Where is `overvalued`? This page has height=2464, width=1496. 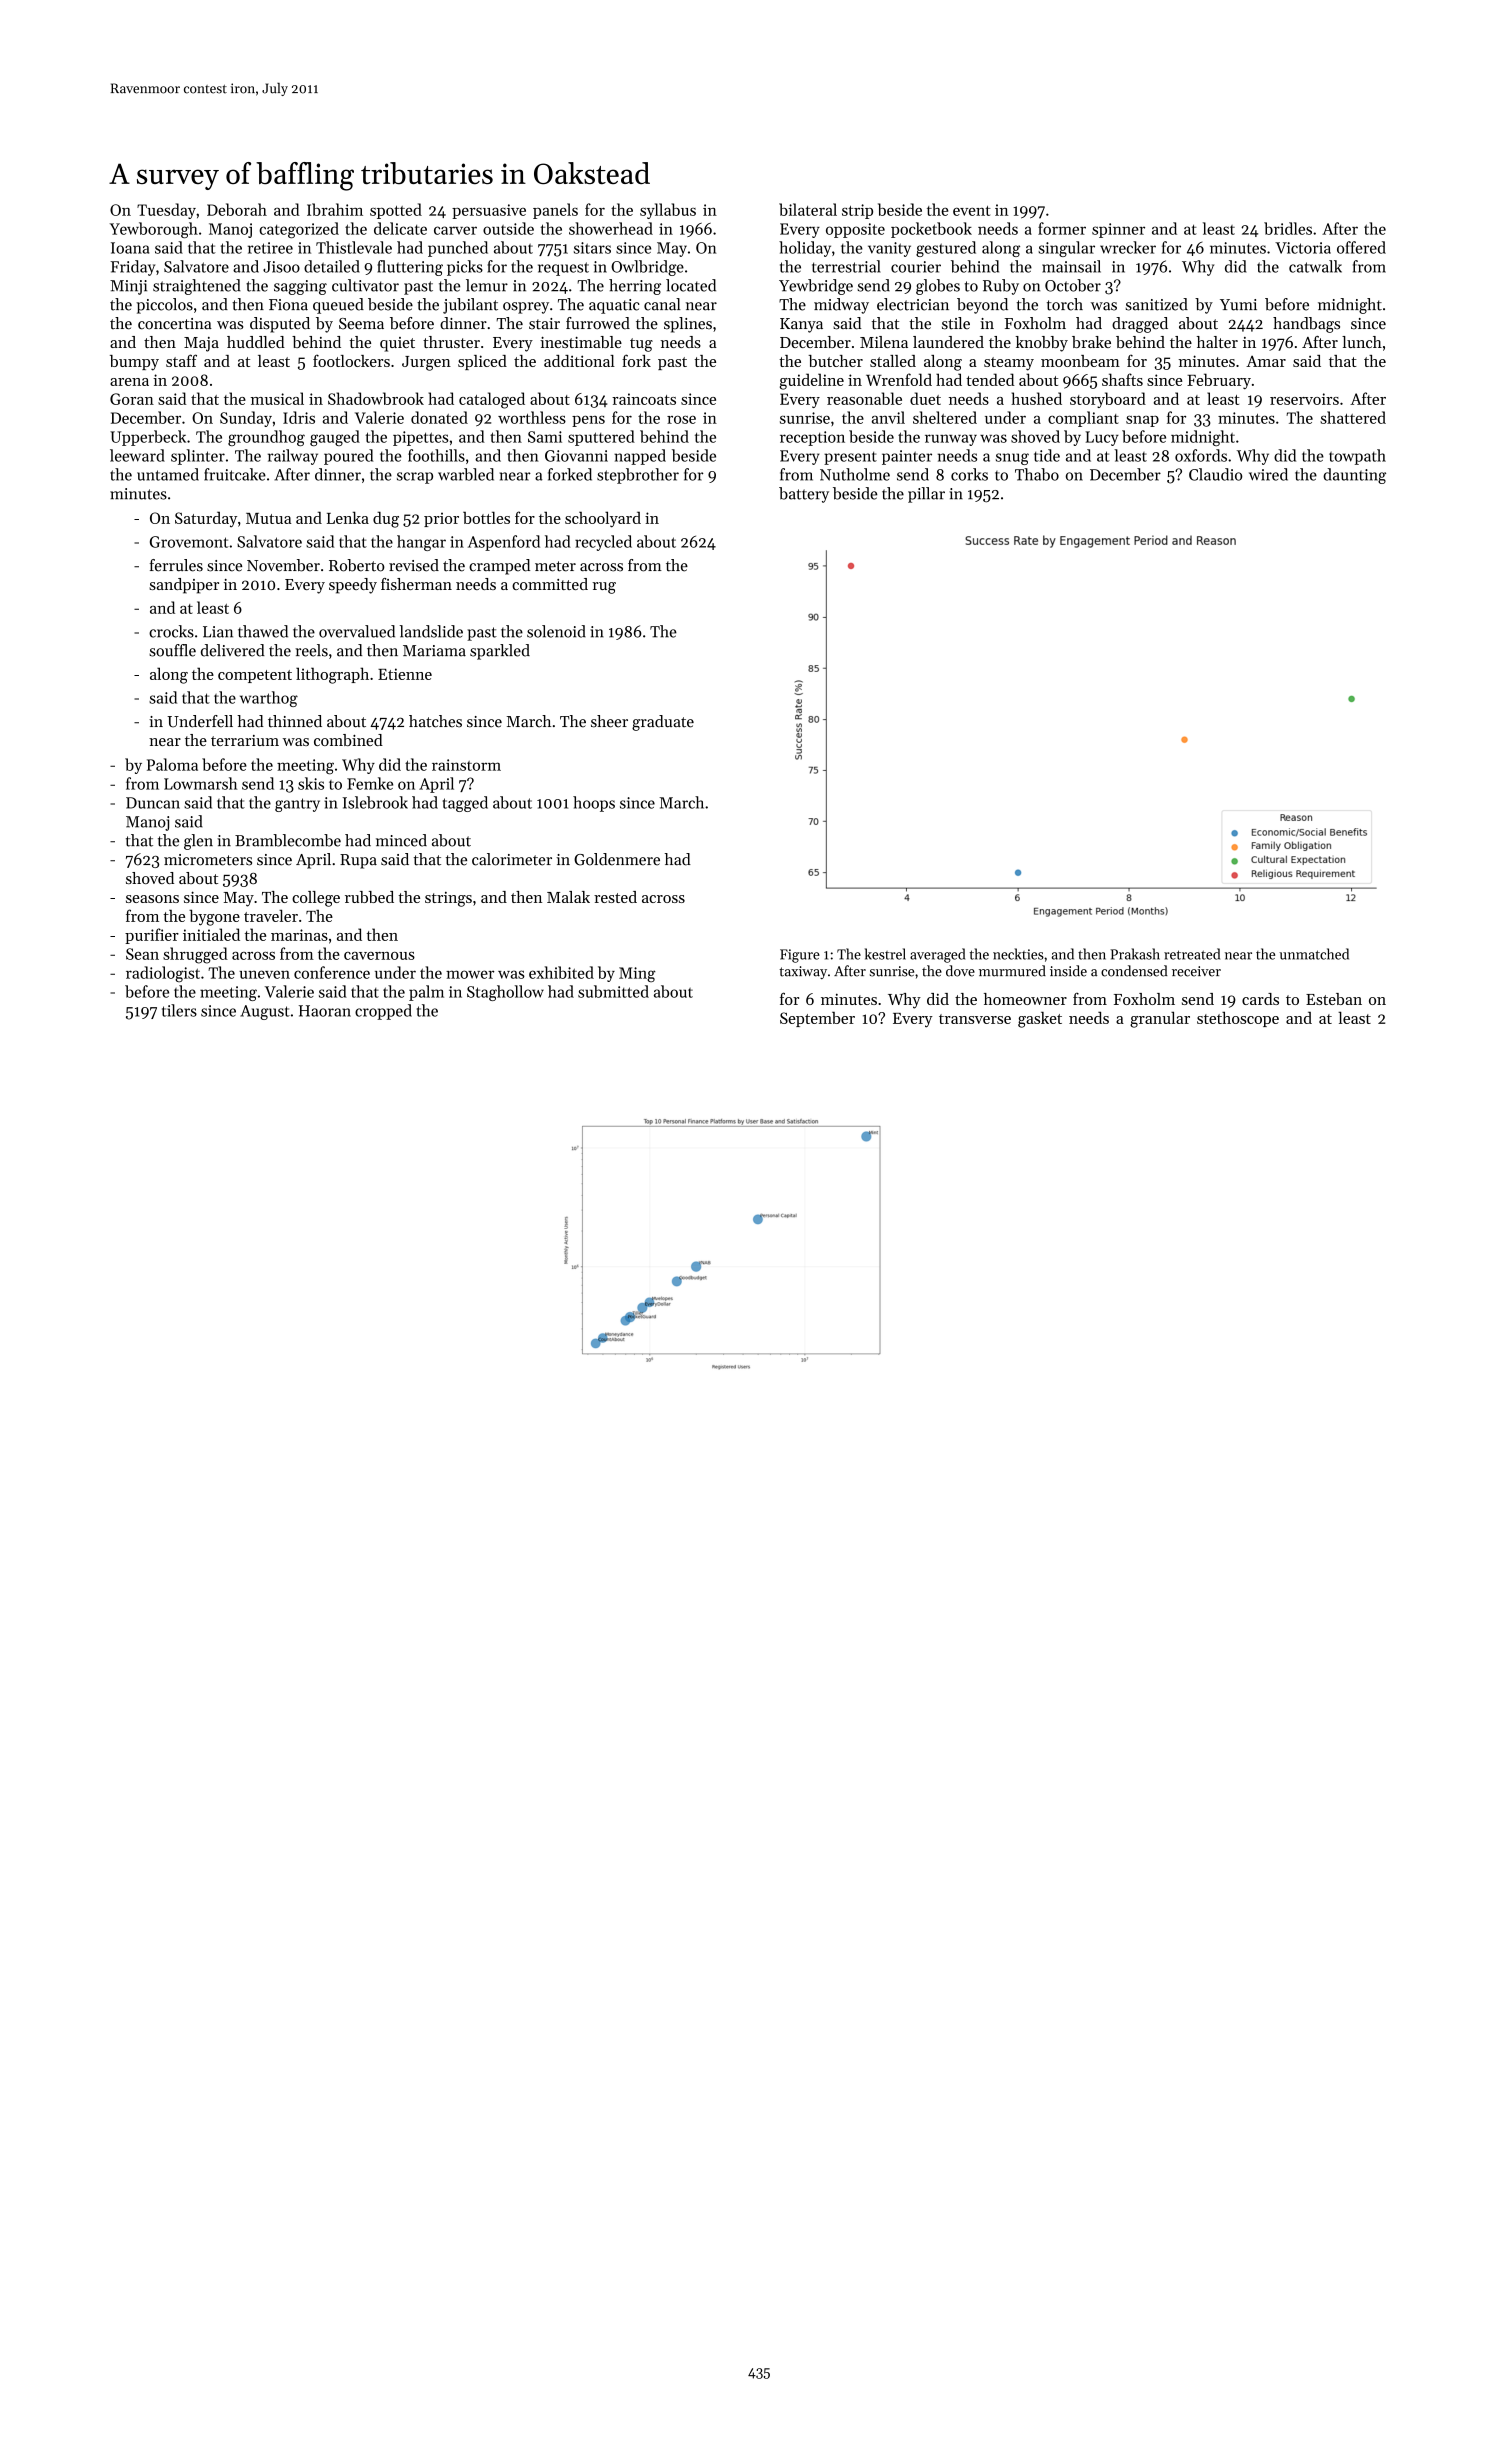 overvalued is located at coordinates (357, 631).
